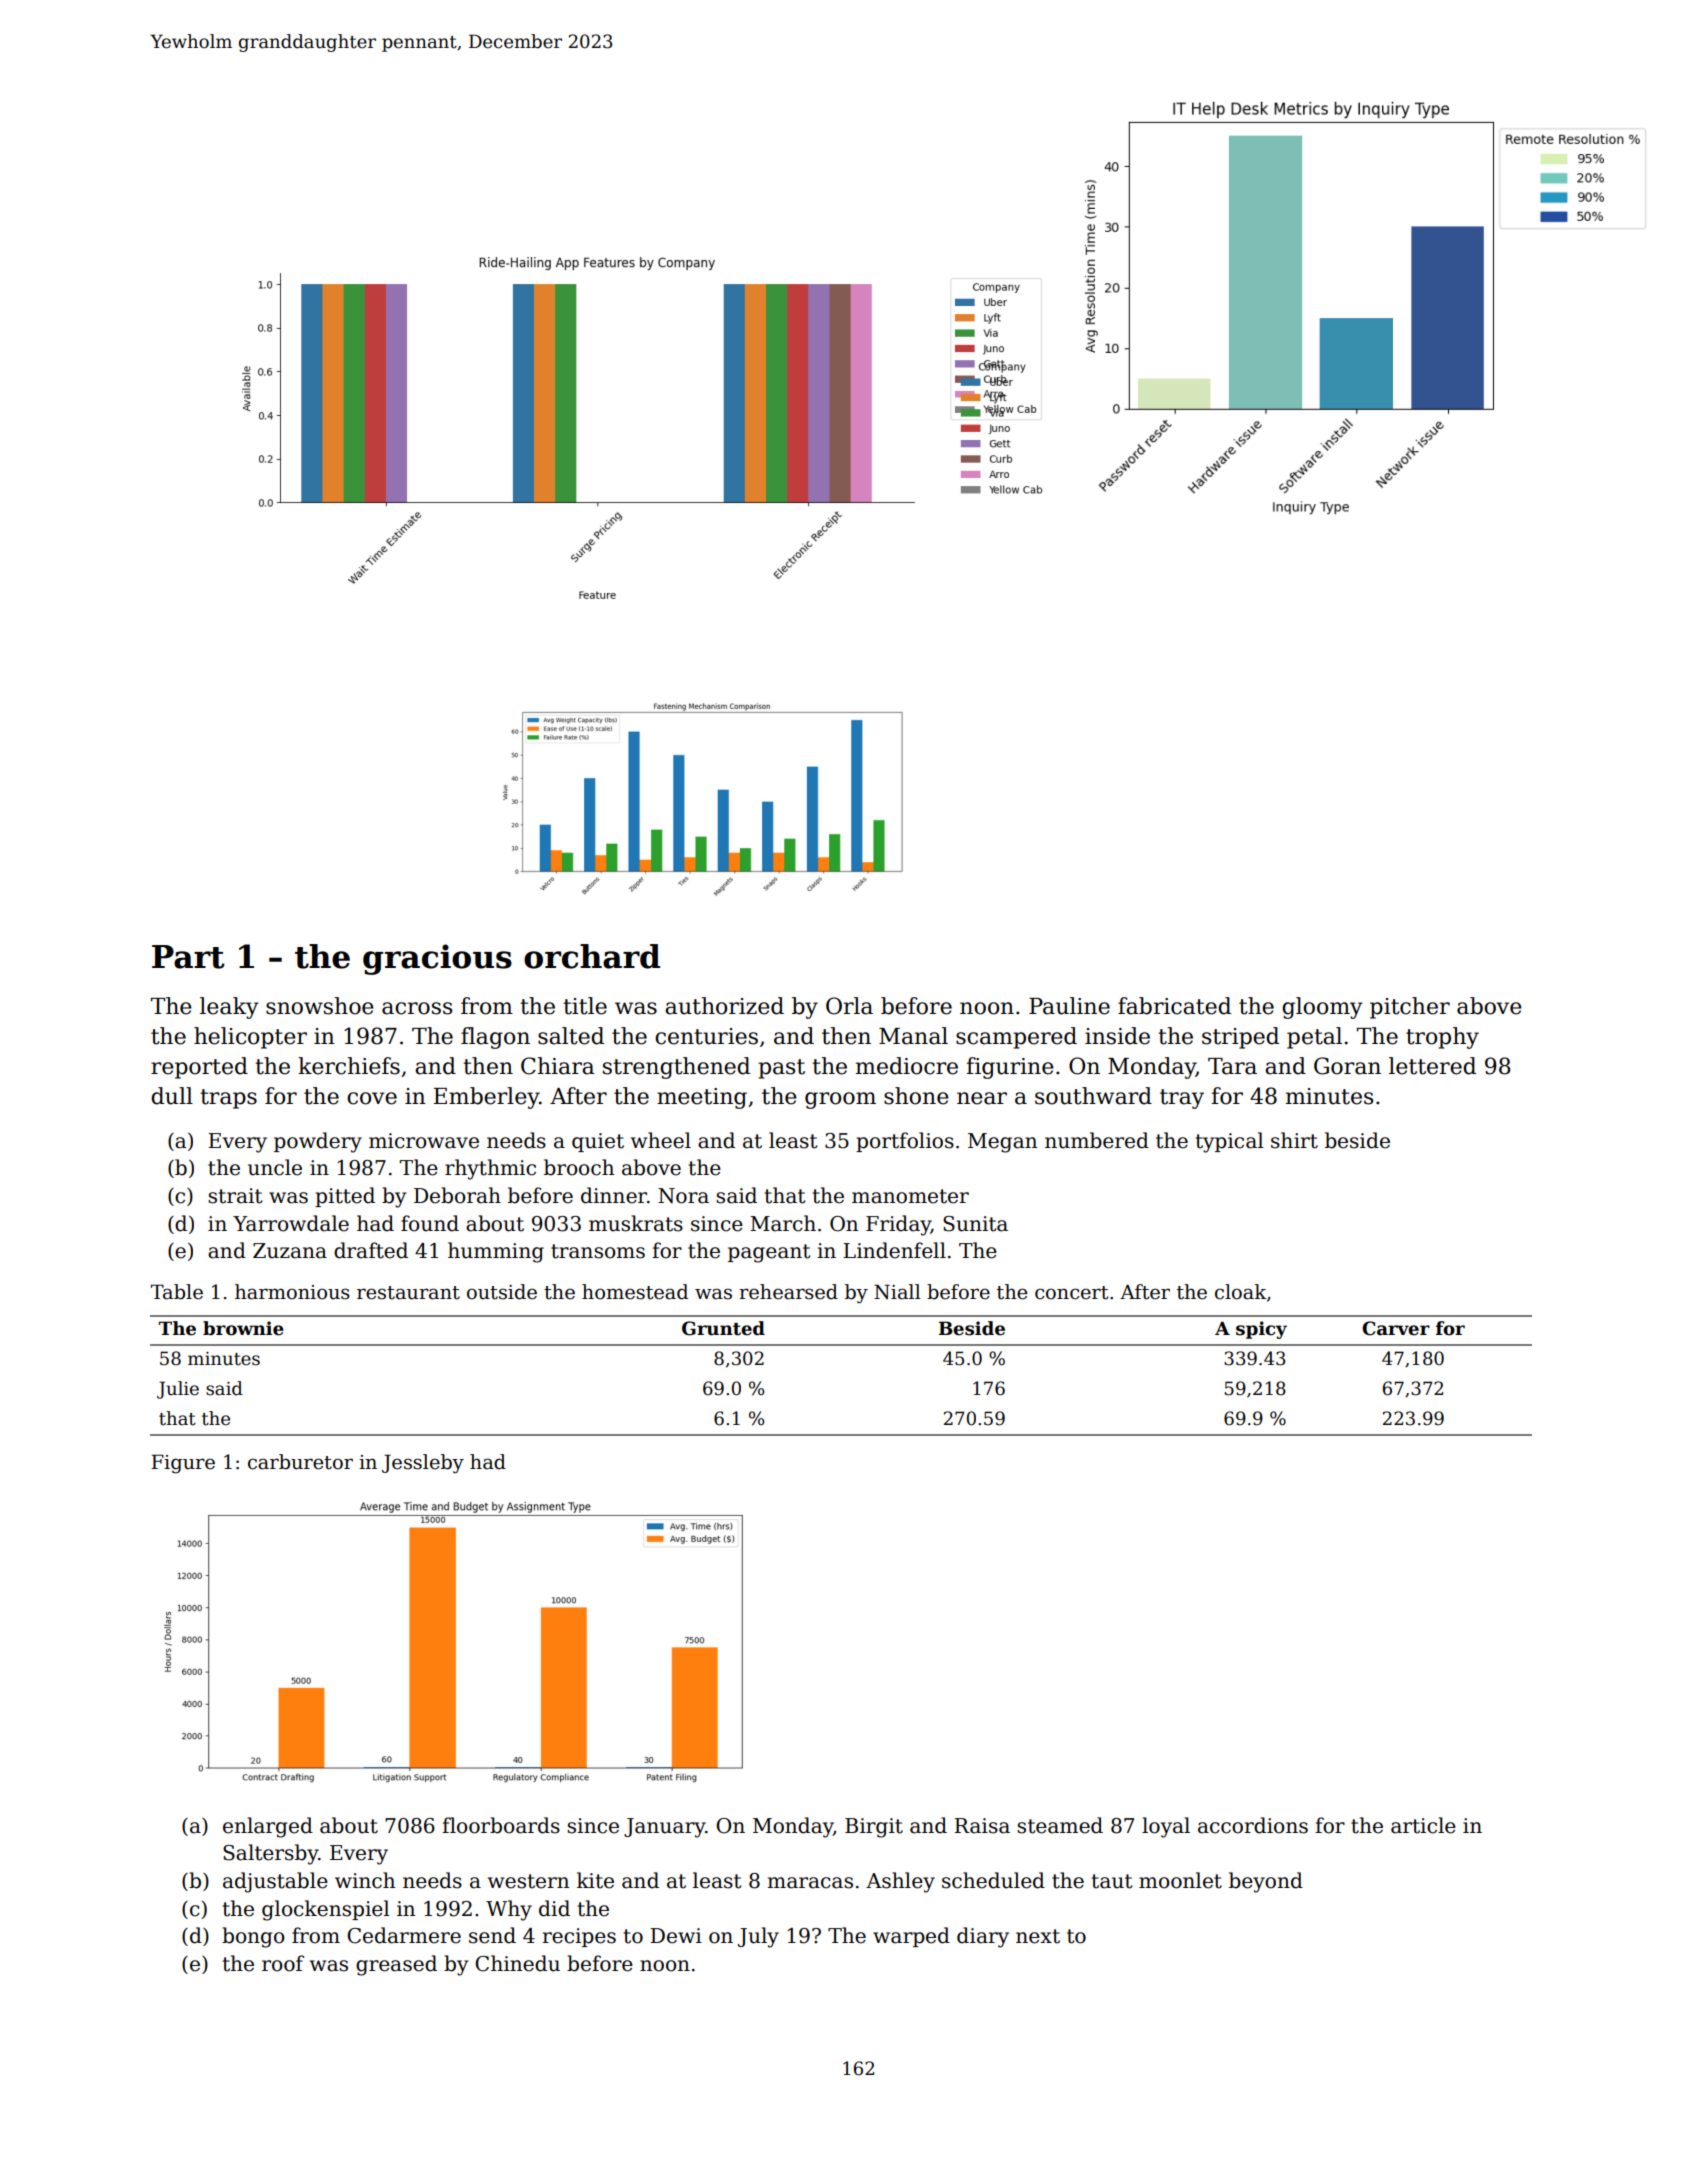 The width and height of the image is (1683, 2178). I want to click on Chinedu, so click(517, 1963).
